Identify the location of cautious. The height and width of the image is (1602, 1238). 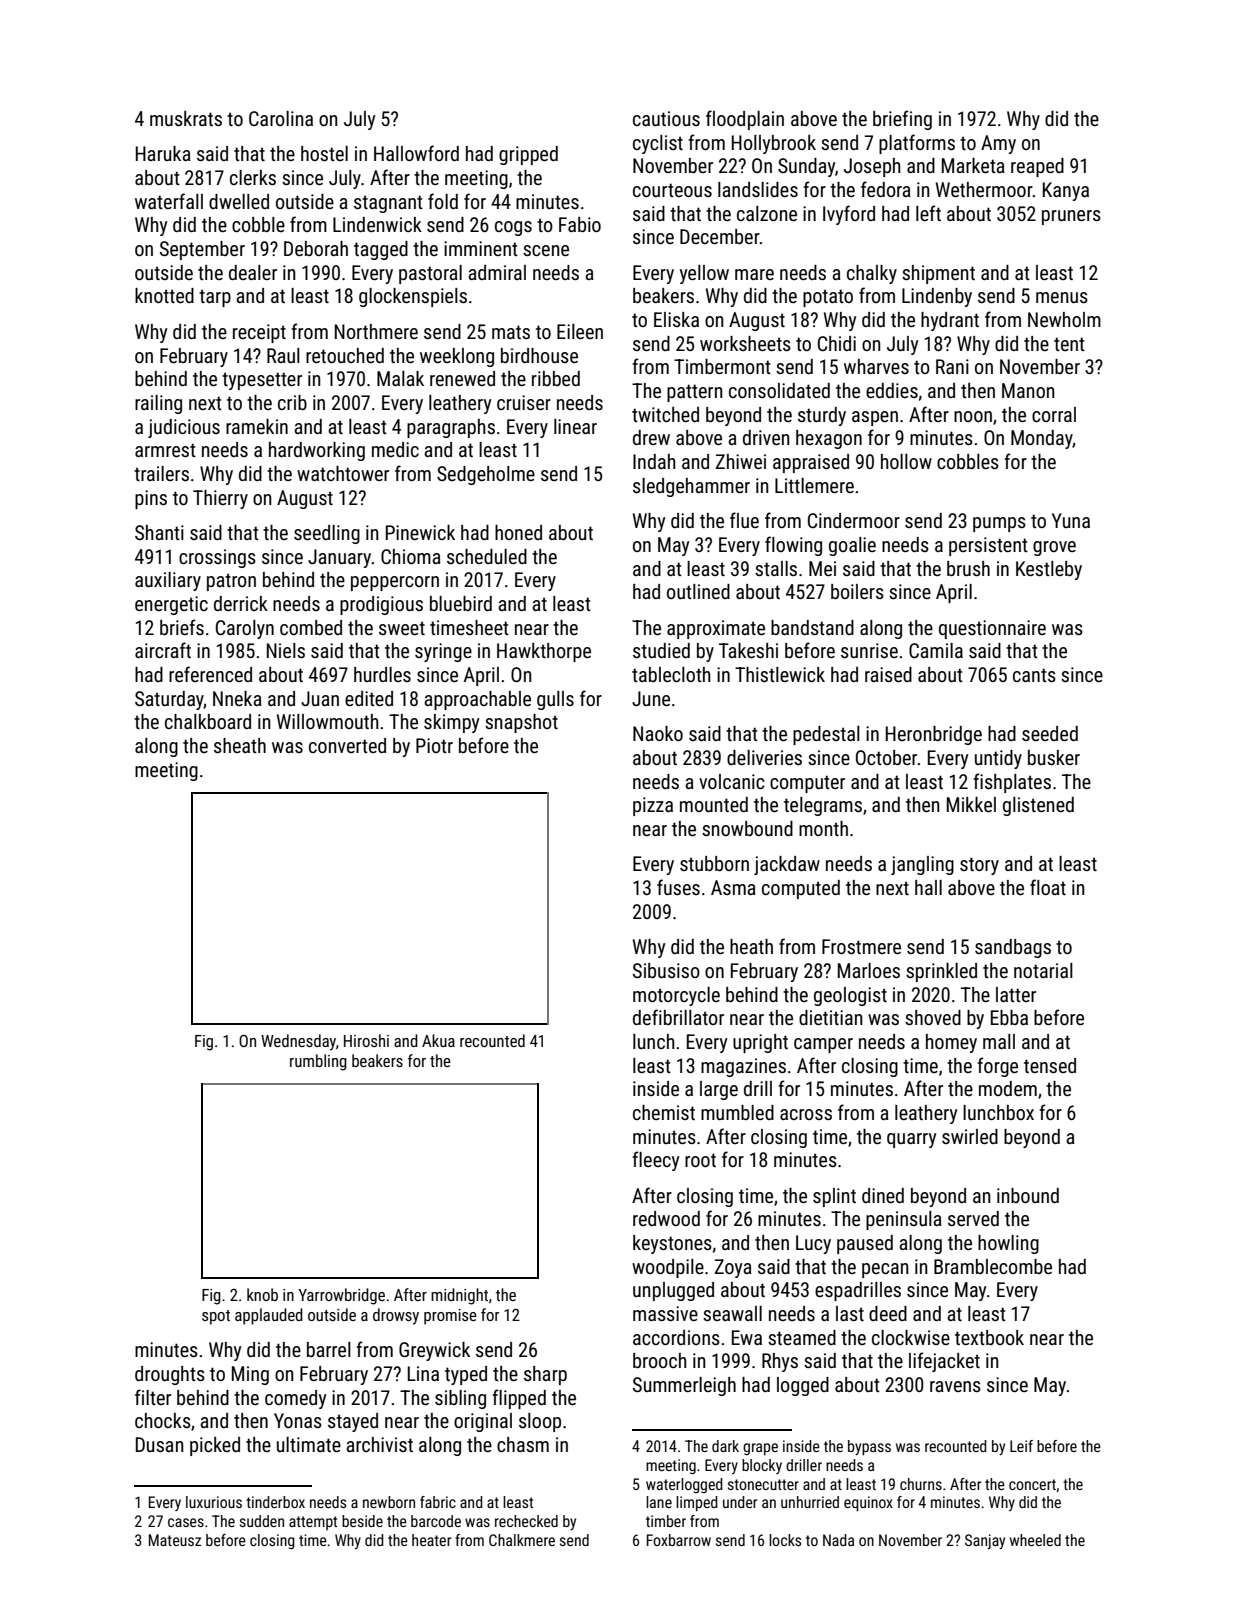
(666, 118).
